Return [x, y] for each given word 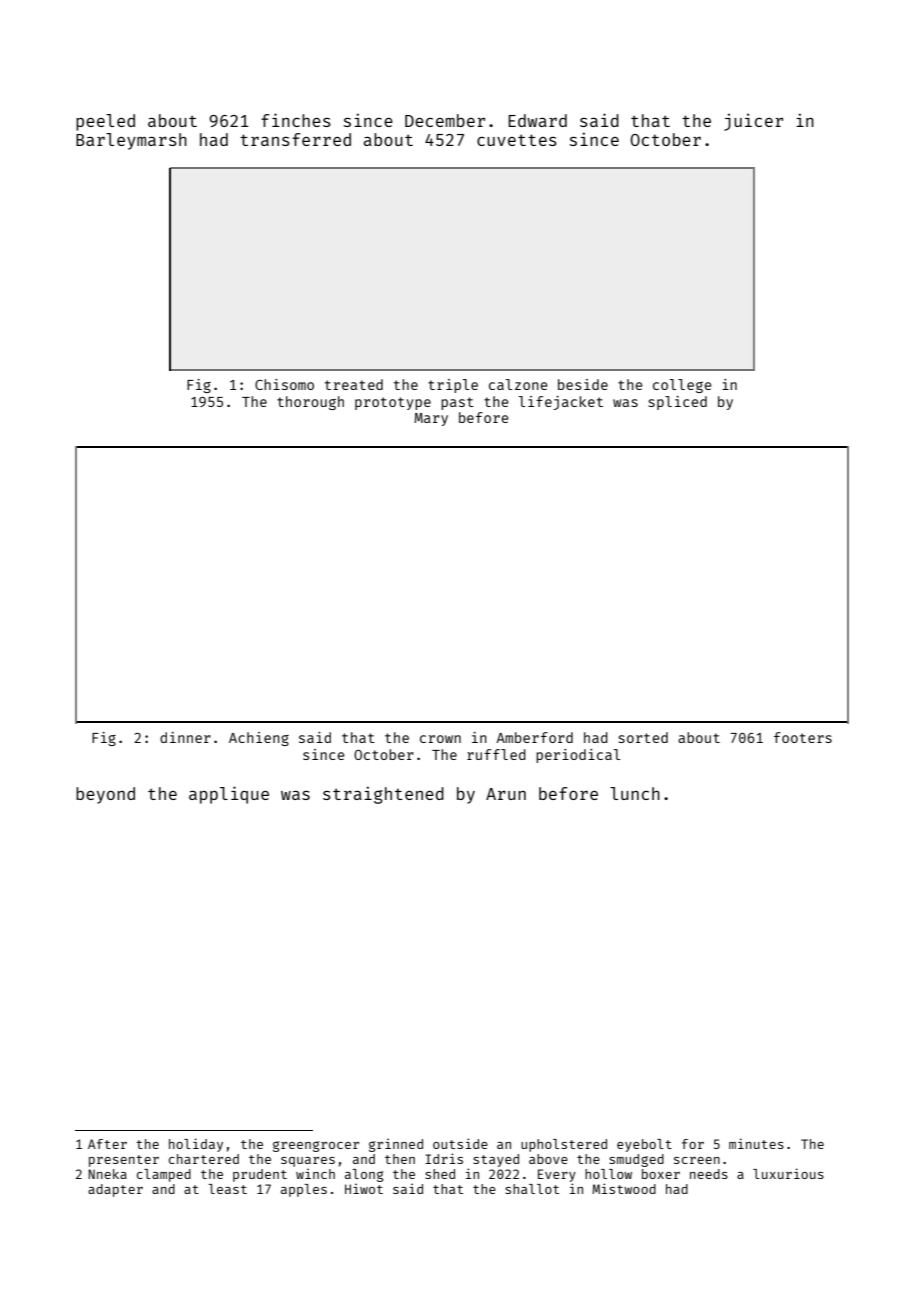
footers [803, 737]
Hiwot [364, 1188]
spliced [678, 403]
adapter [115, 1190]
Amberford [534, 737]
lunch [635, 793]
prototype [393, 403]
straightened [383, 795]
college [682, 386]
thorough [310, 403]
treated [354, 384]
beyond [105, 795]
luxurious [788, 1173]
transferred [295, 139]
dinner [185, 737]
